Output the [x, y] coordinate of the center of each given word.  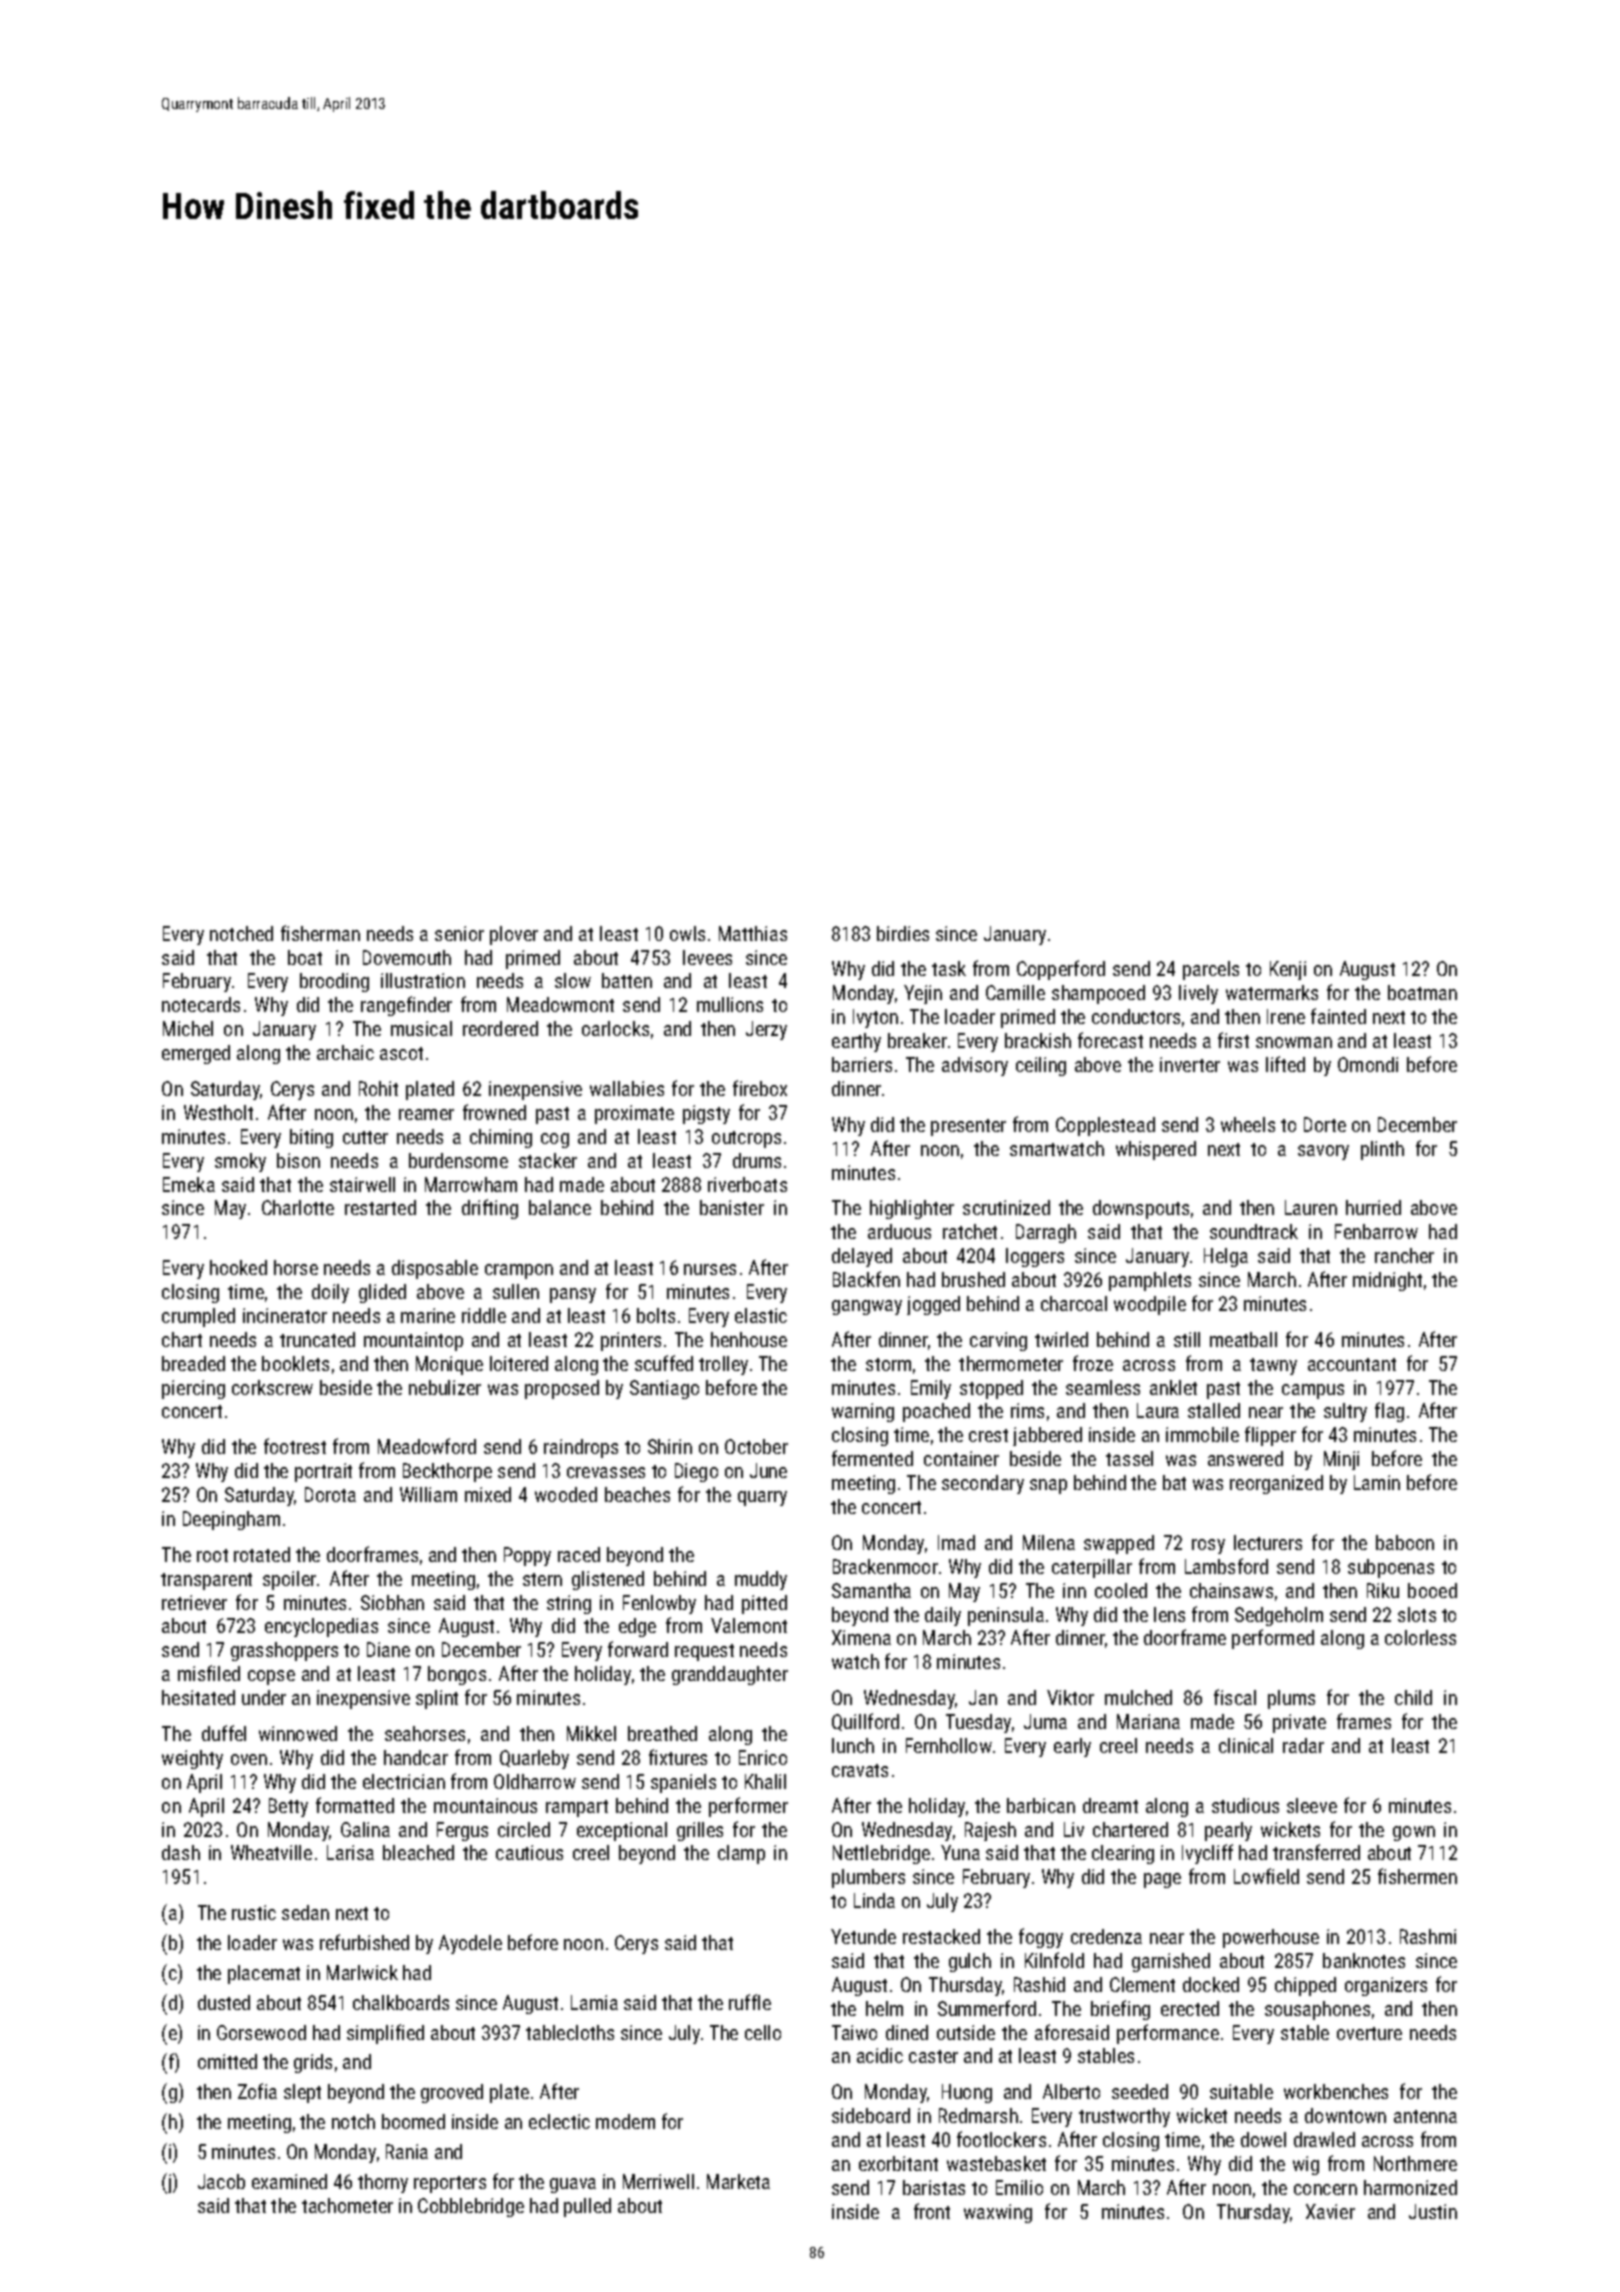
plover [514, 935]
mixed [488, 1494]
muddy [761, 1580]
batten [627, 980]
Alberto [1071, 2091]
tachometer [347, 2205]
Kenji [1288, 970]
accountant [1352, 1364]
